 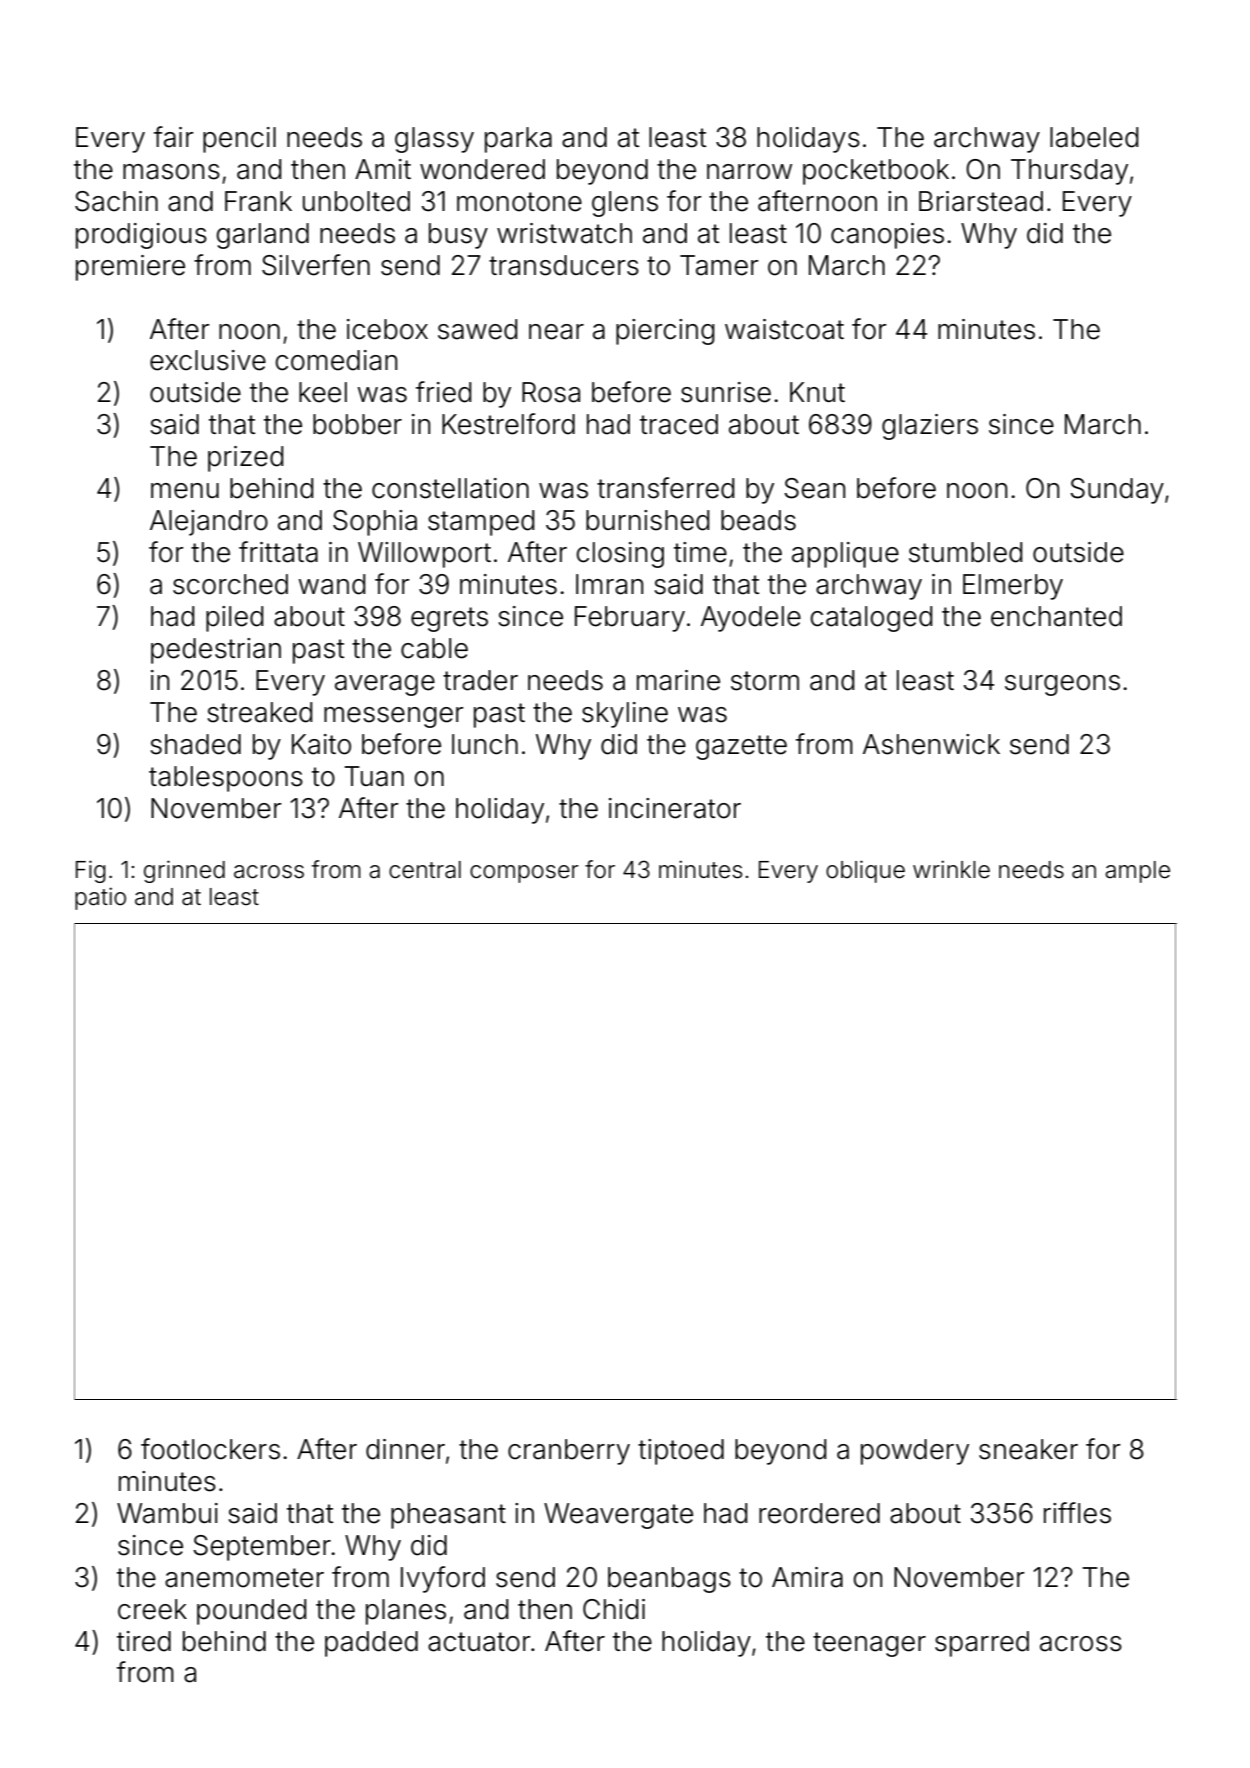 I want to click on fair, so click(x=173, y=137).
